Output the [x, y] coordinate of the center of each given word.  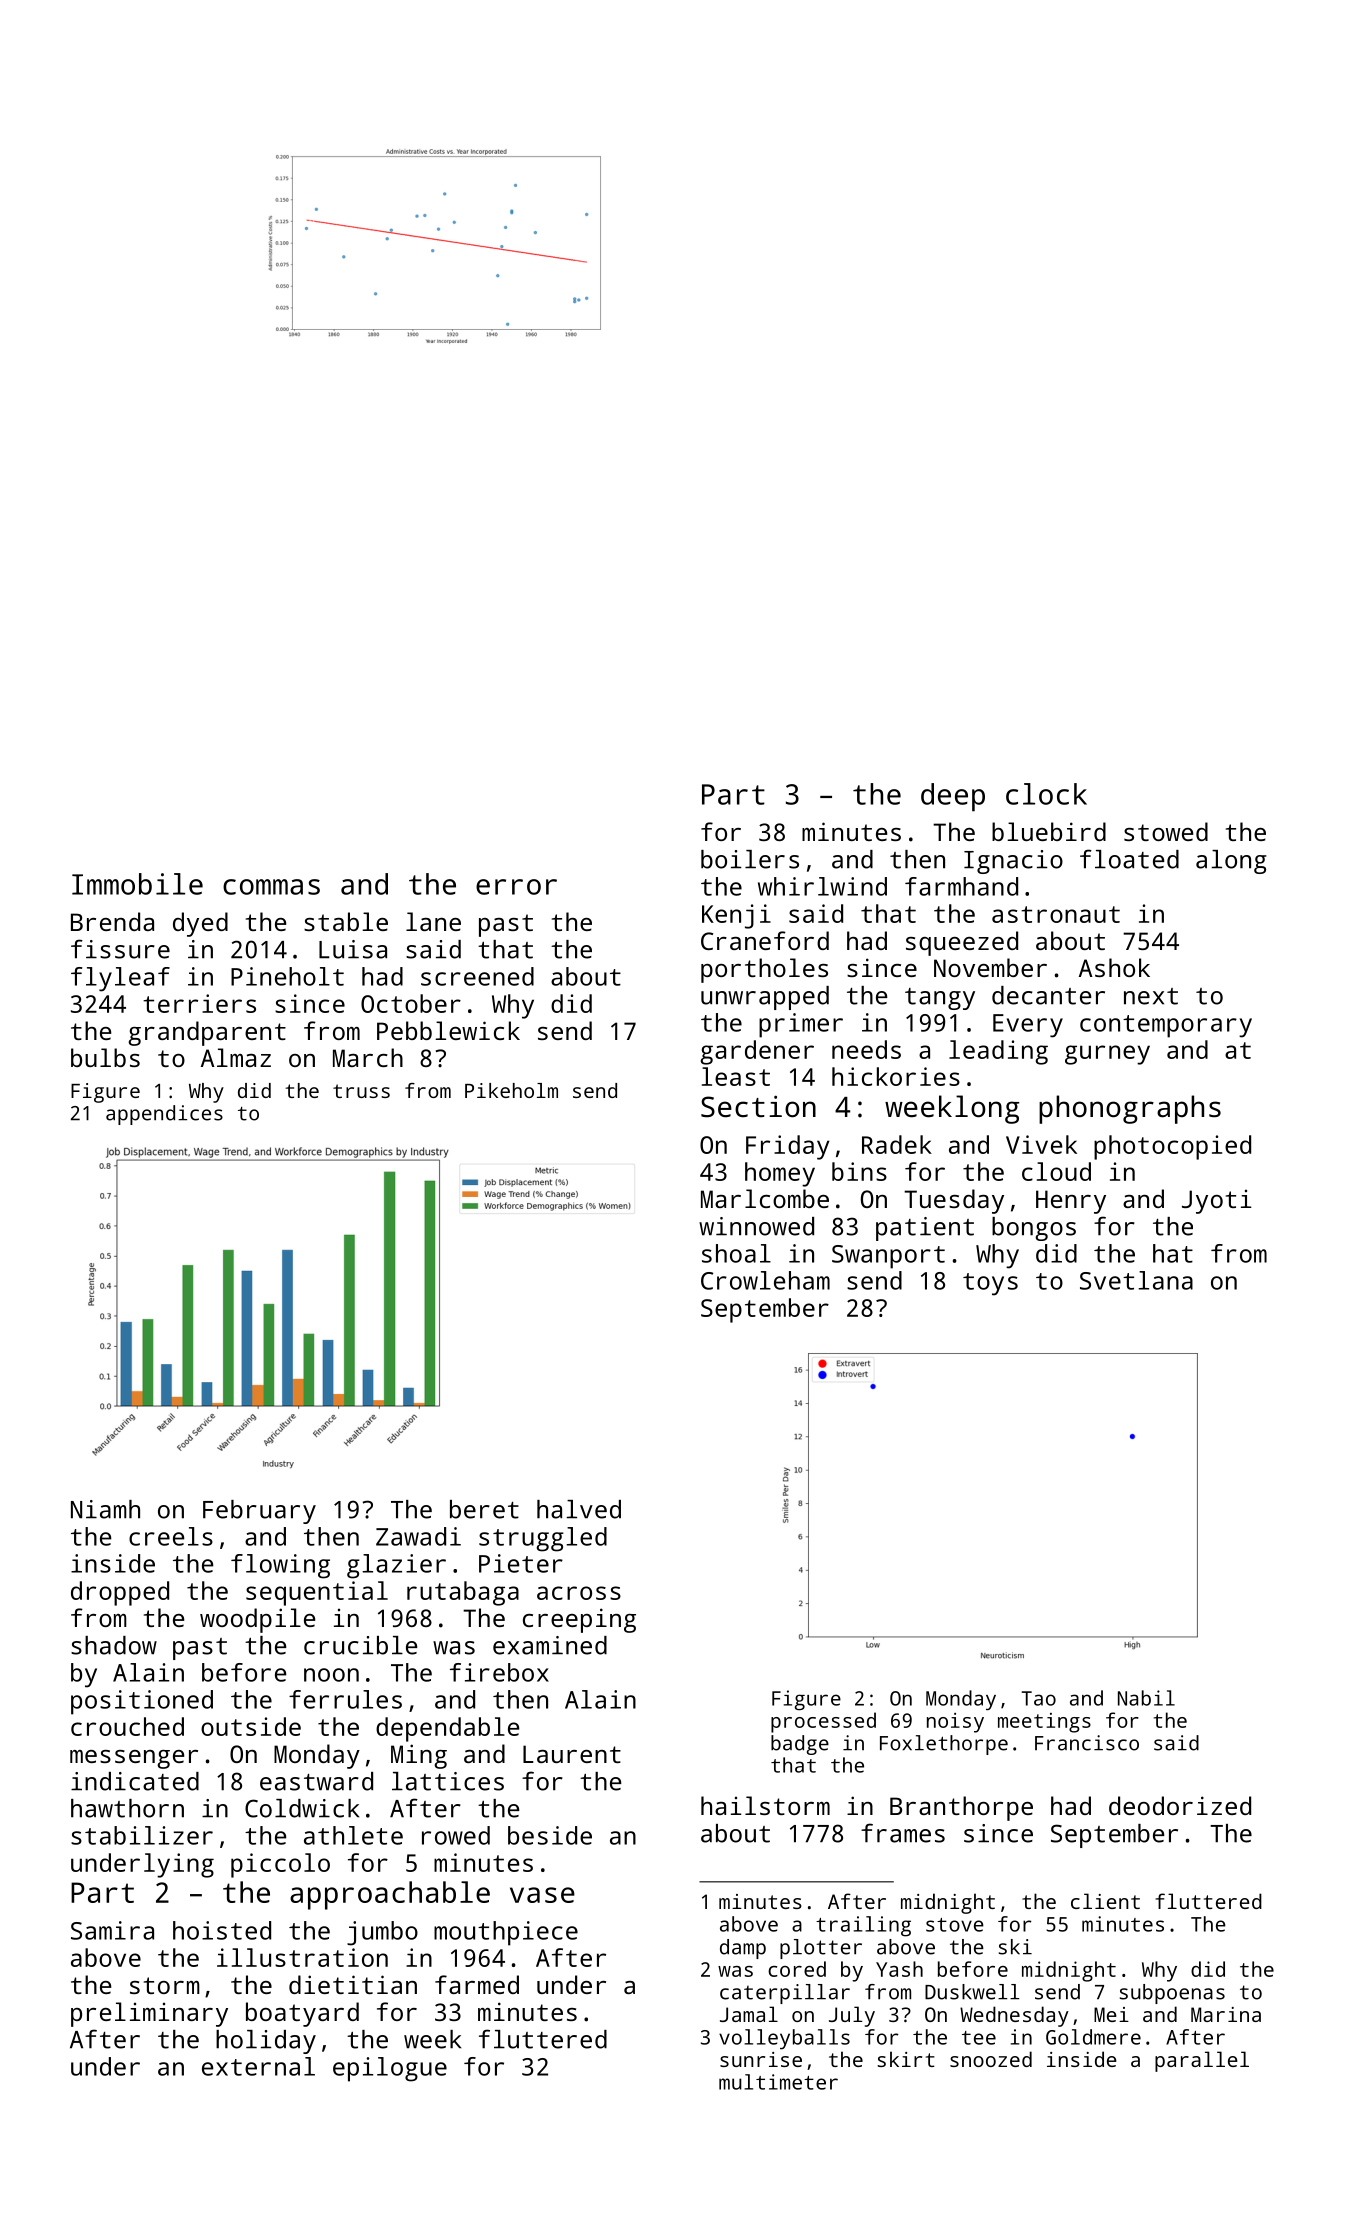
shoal [736, 1253]
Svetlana [1136, 1280]
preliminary [149, 2014]
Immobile [137, 884]
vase [542, 1895]
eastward [316, 1781]
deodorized [1180, 1805]
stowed [1166, 831]
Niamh [105, 1509]
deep [953, 797]
